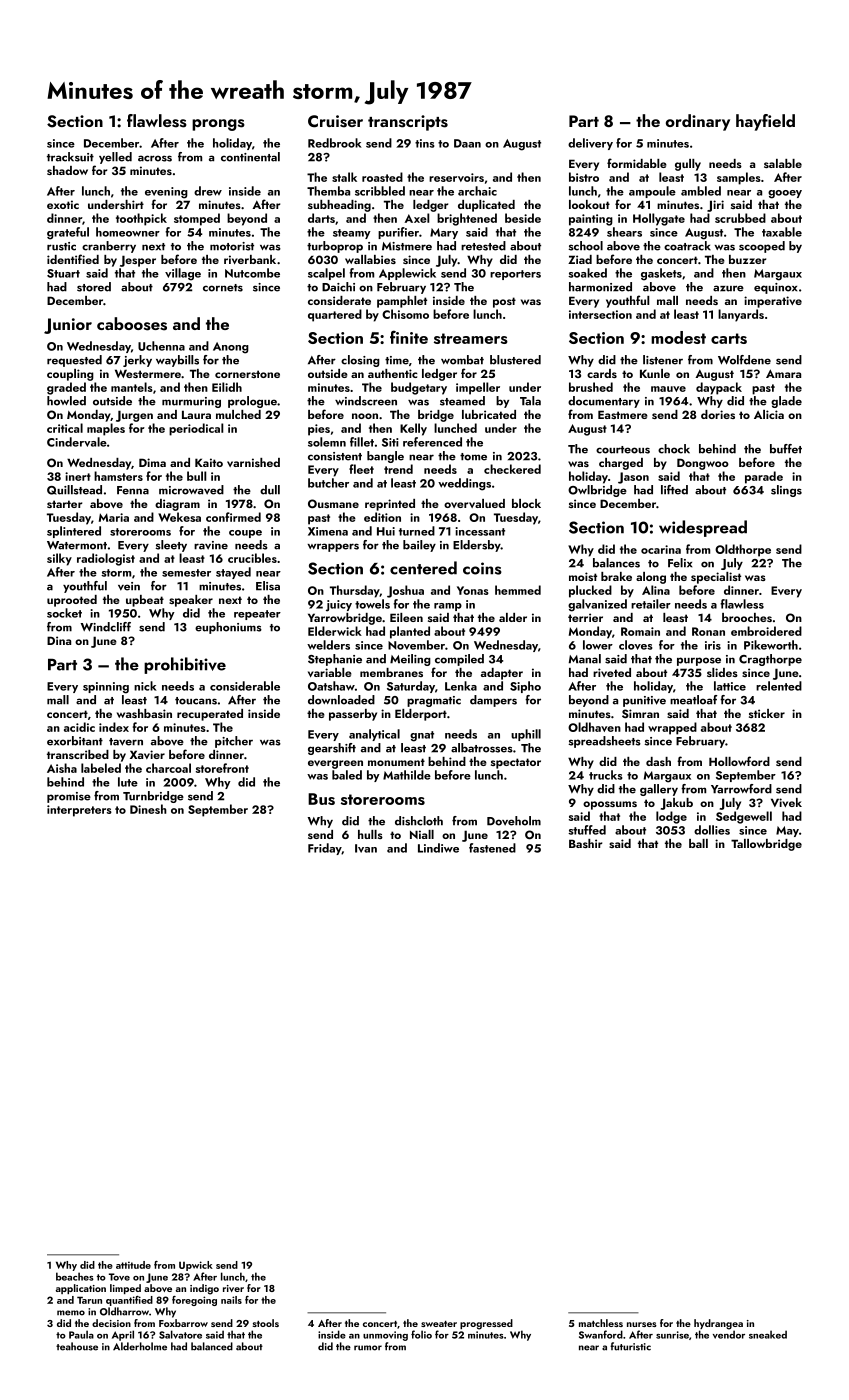 The image size is (849, 1400). What do you see at coordinates (63, 204) in the screenshot?
I see `exotic` at bounding box center [63, 204].
